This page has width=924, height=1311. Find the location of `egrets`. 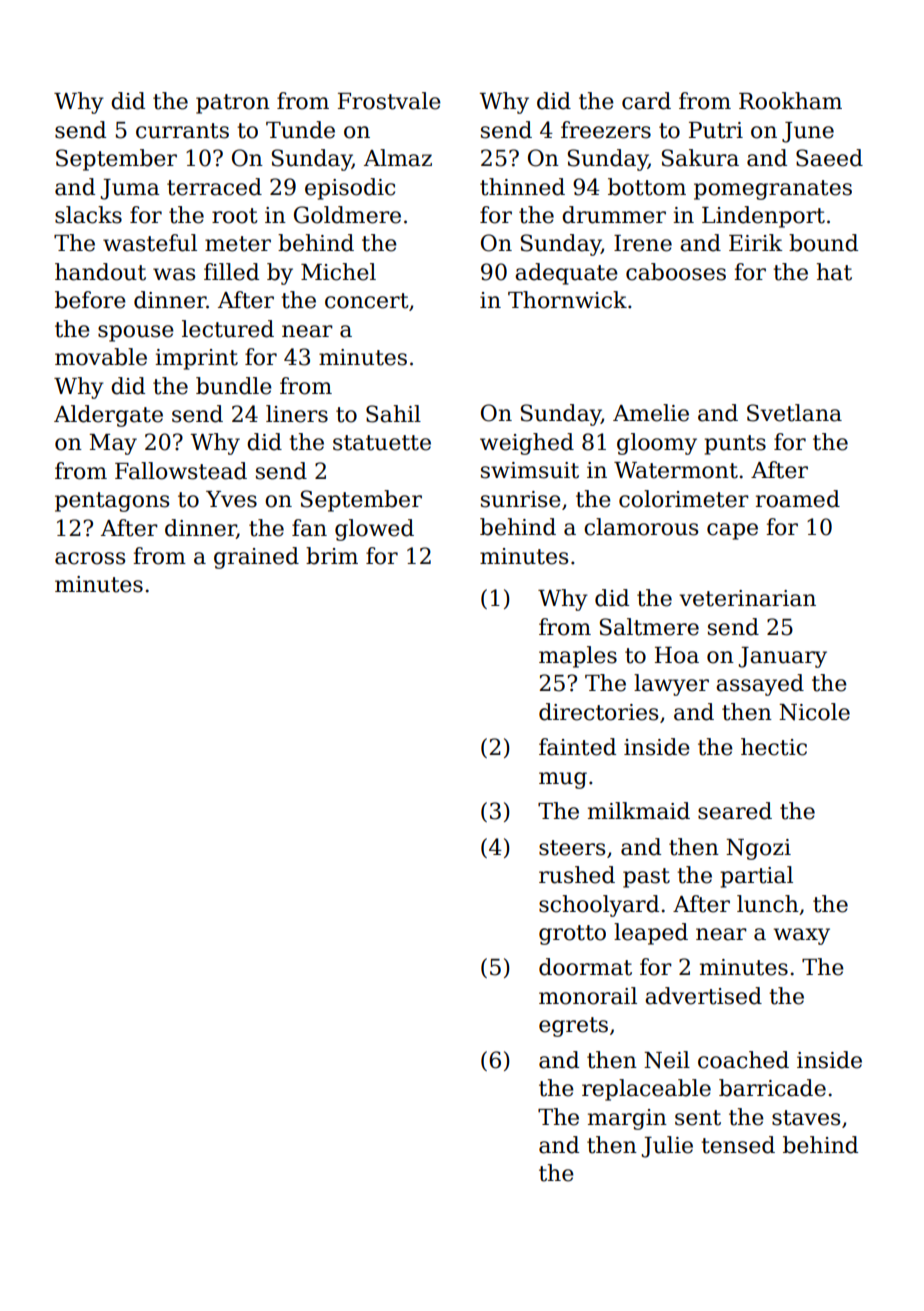

egrets is located at coordinates (573, 1027).
